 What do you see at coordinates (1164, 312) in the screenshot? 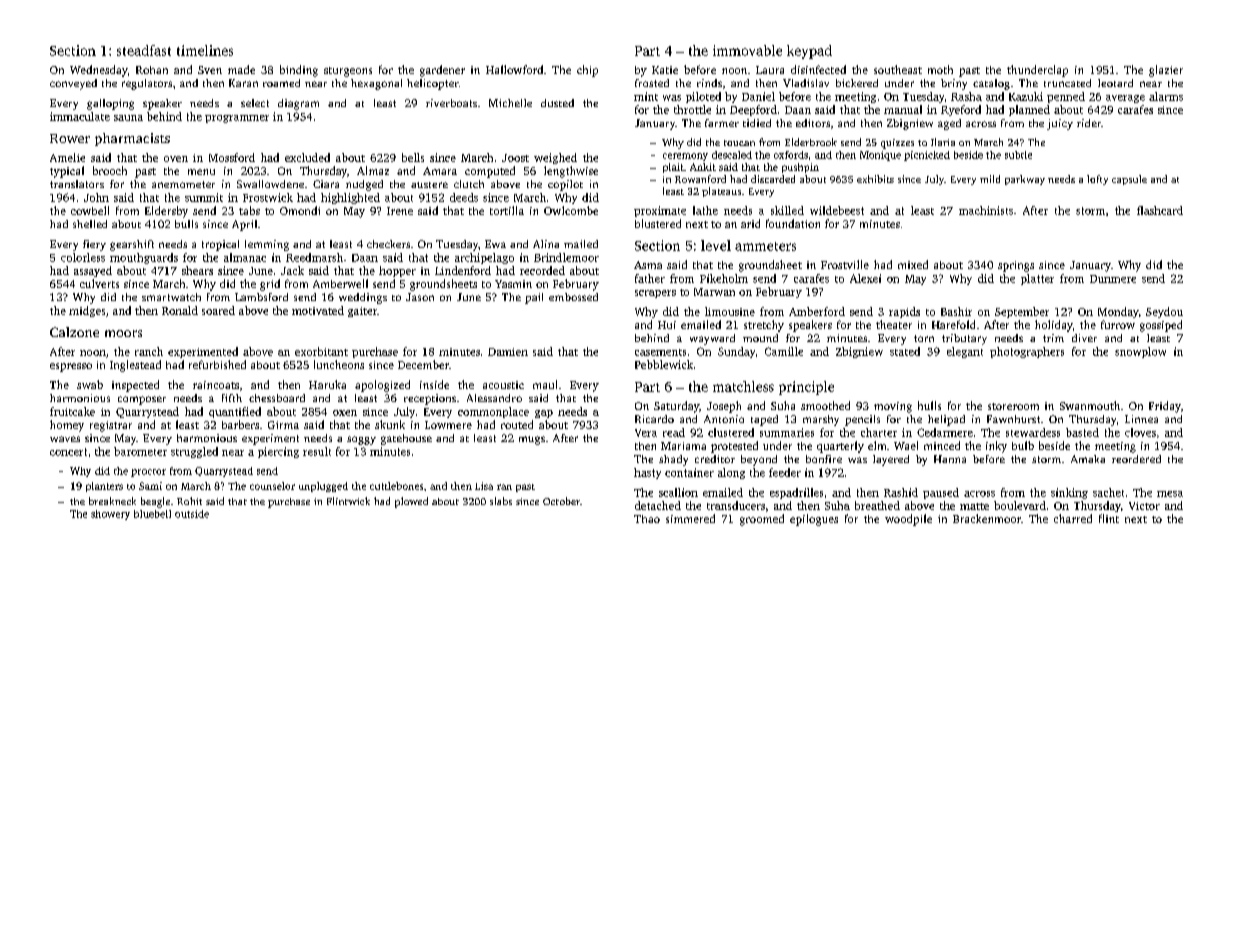
I see `Seydou` at bounding box center [1164, 312].
